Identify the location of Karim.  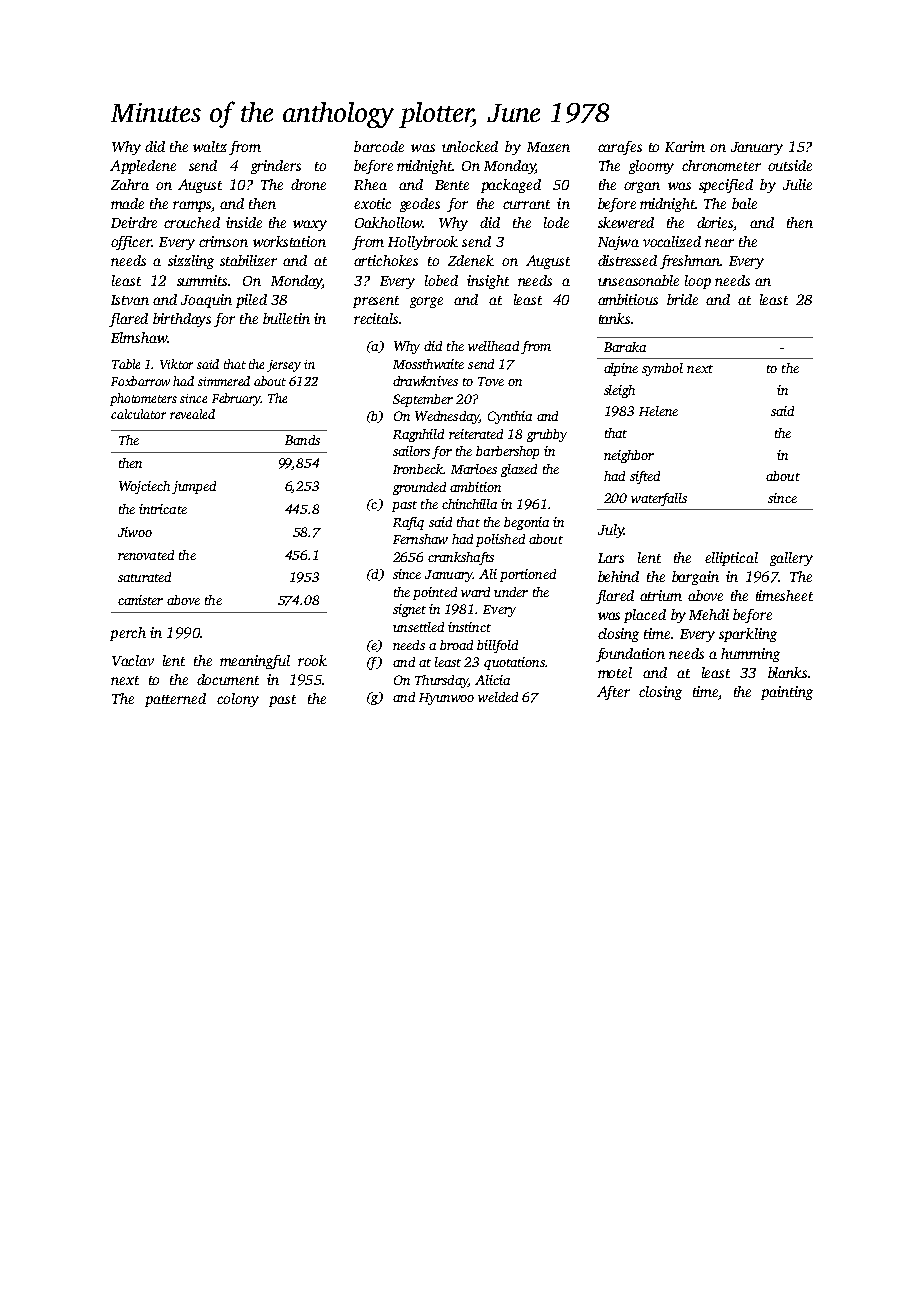
(685, 146).
